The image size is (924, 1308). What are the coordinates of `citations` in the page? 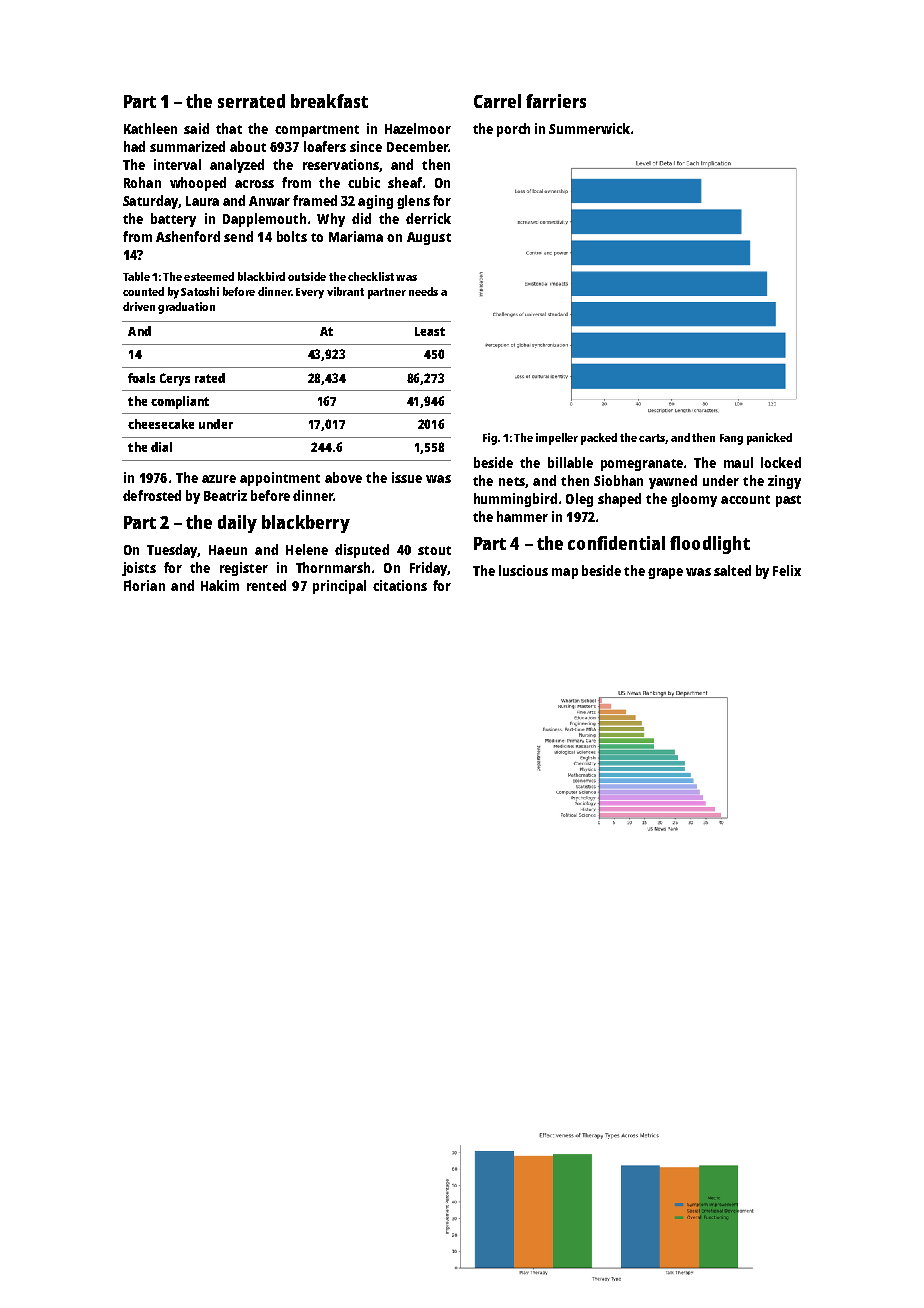 It's located at (400, 585).
